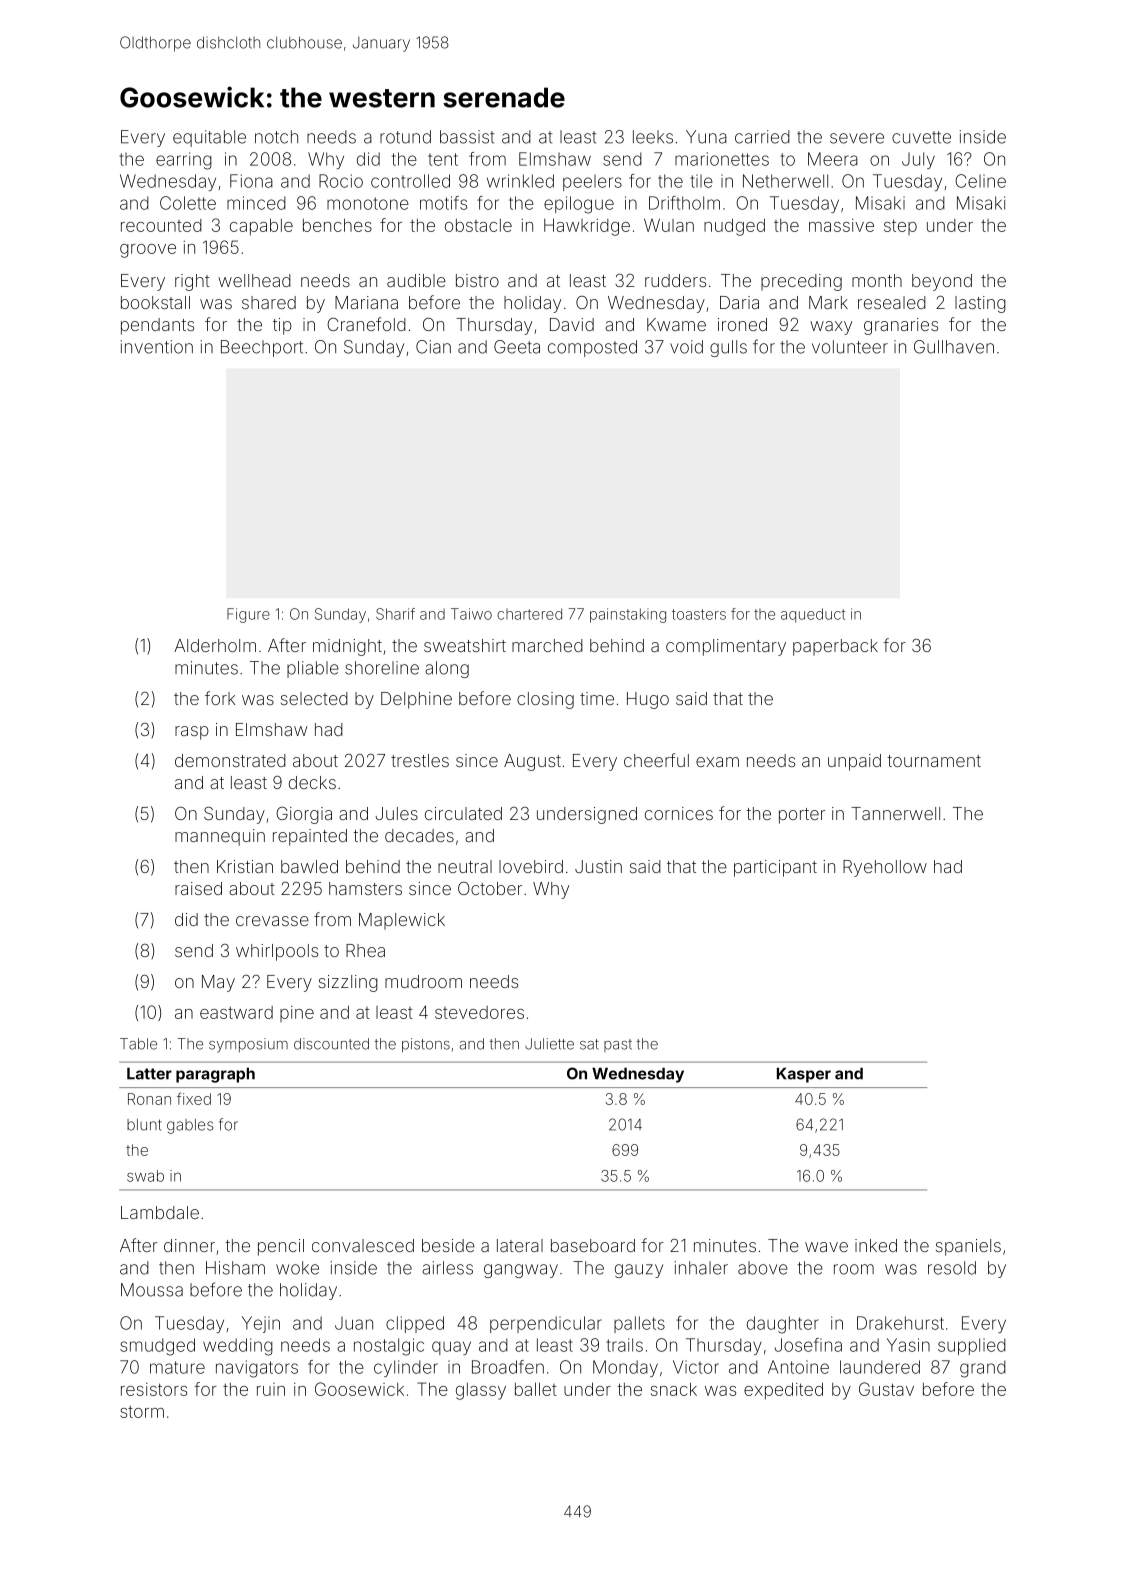  Describe the element at coordinates (517, 347) in the screenshot. I see `Geeta` at that location.
